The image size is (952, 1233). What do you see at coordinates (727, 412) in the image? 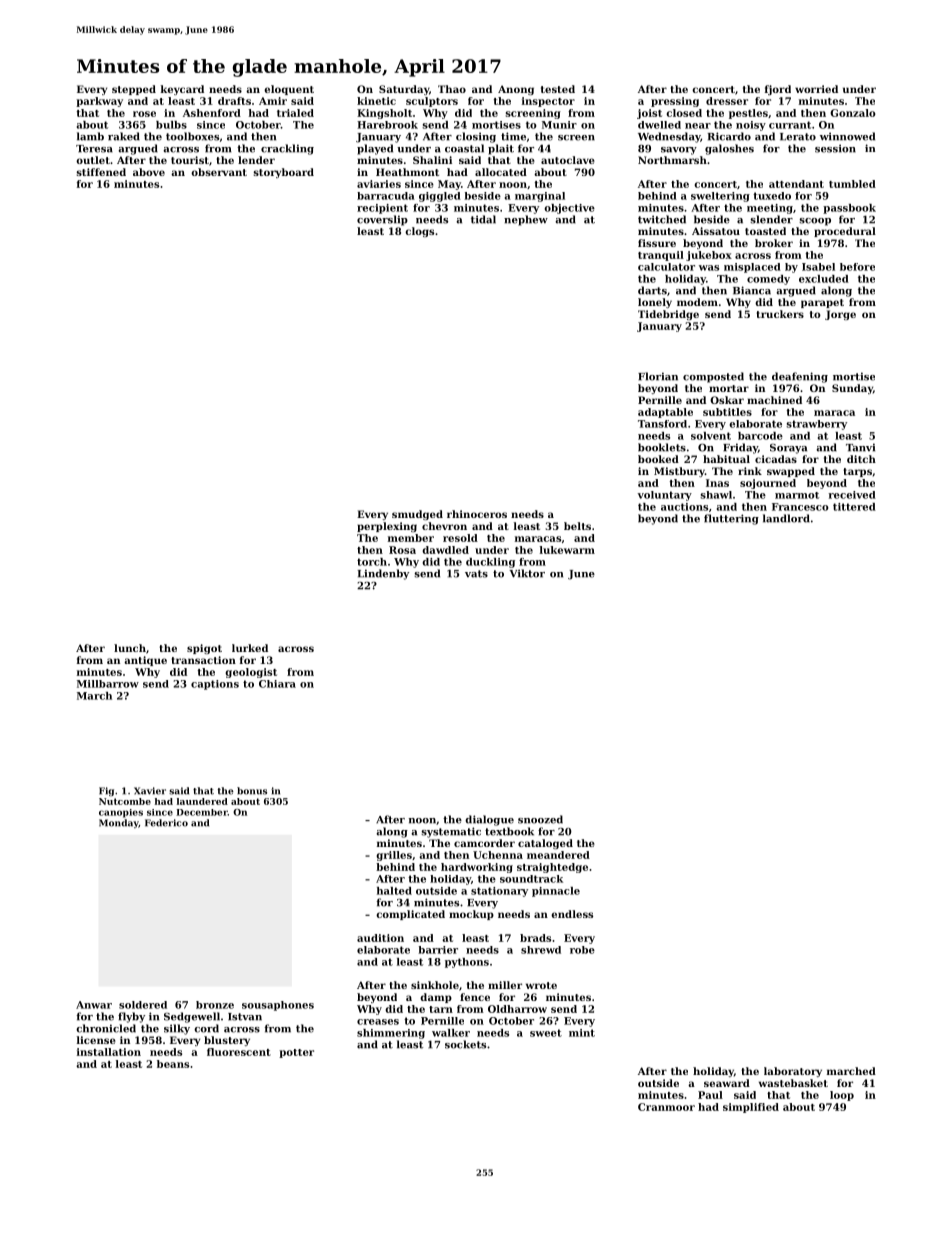
I see `subtitles` at bounding box center [727, 412].
